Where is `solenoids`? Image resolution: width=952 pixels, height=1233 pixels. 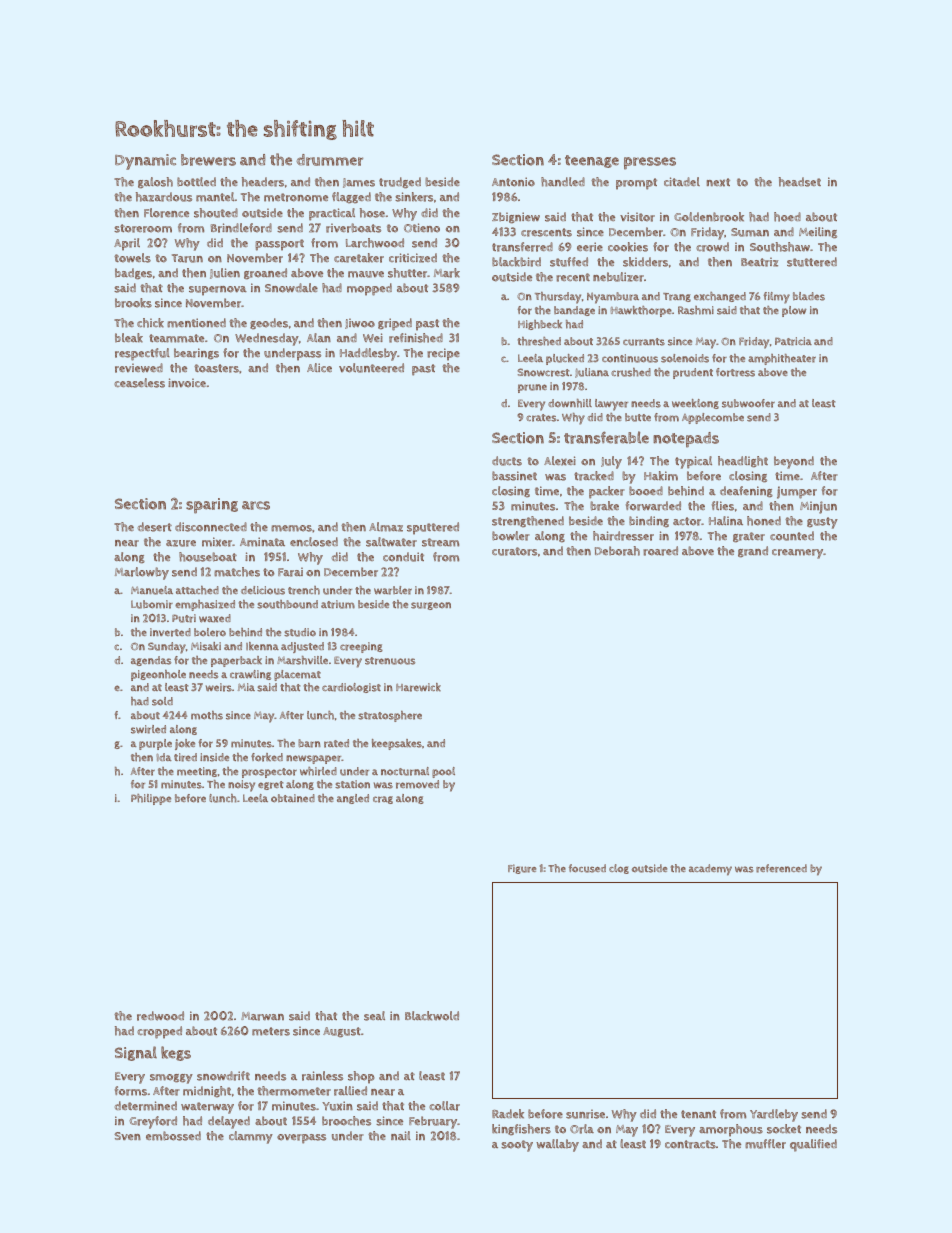
solenoids is located at coordinates (685, 358).
